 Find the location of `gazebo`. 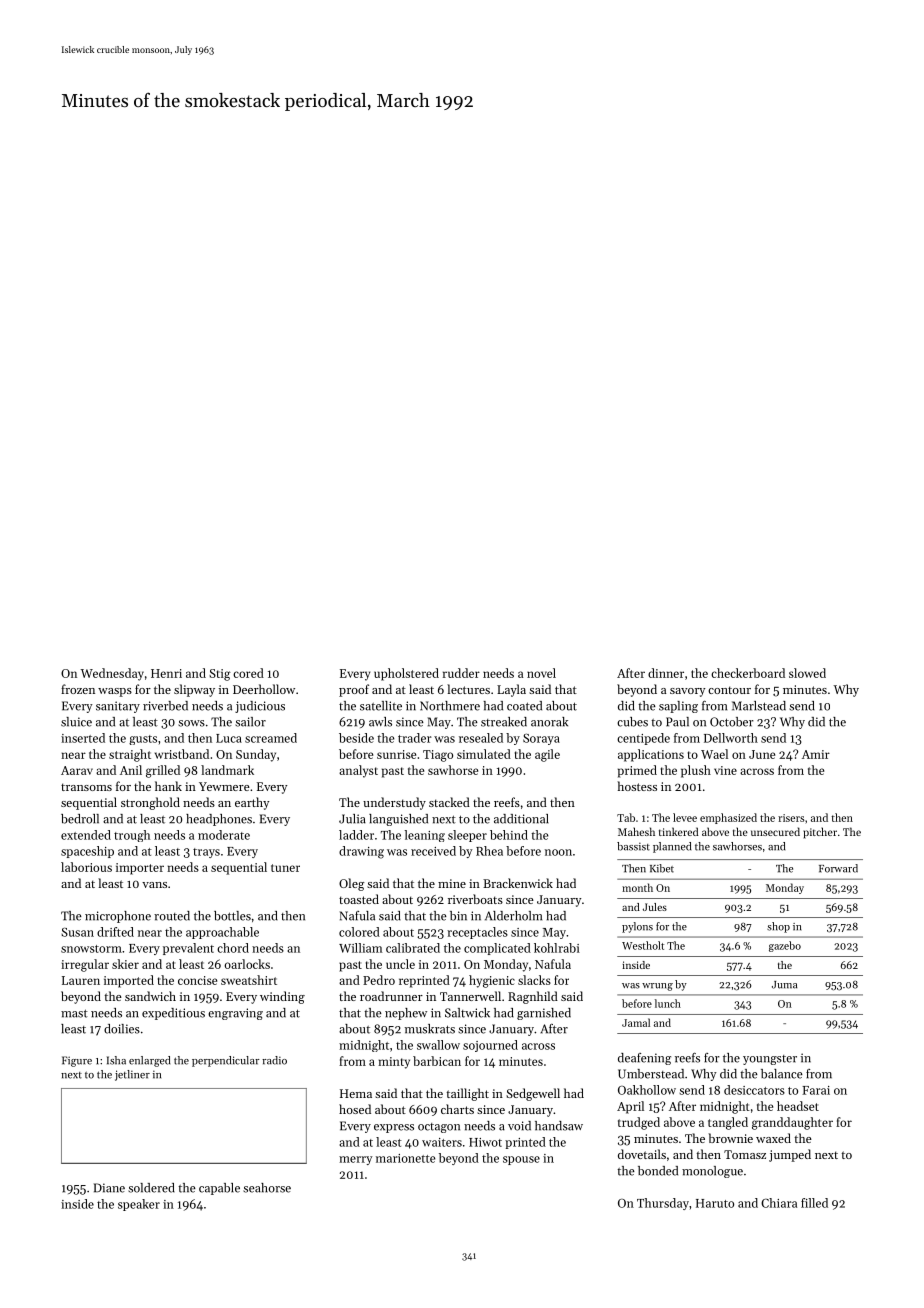

gazebo is located at coordinates (785, 946).
